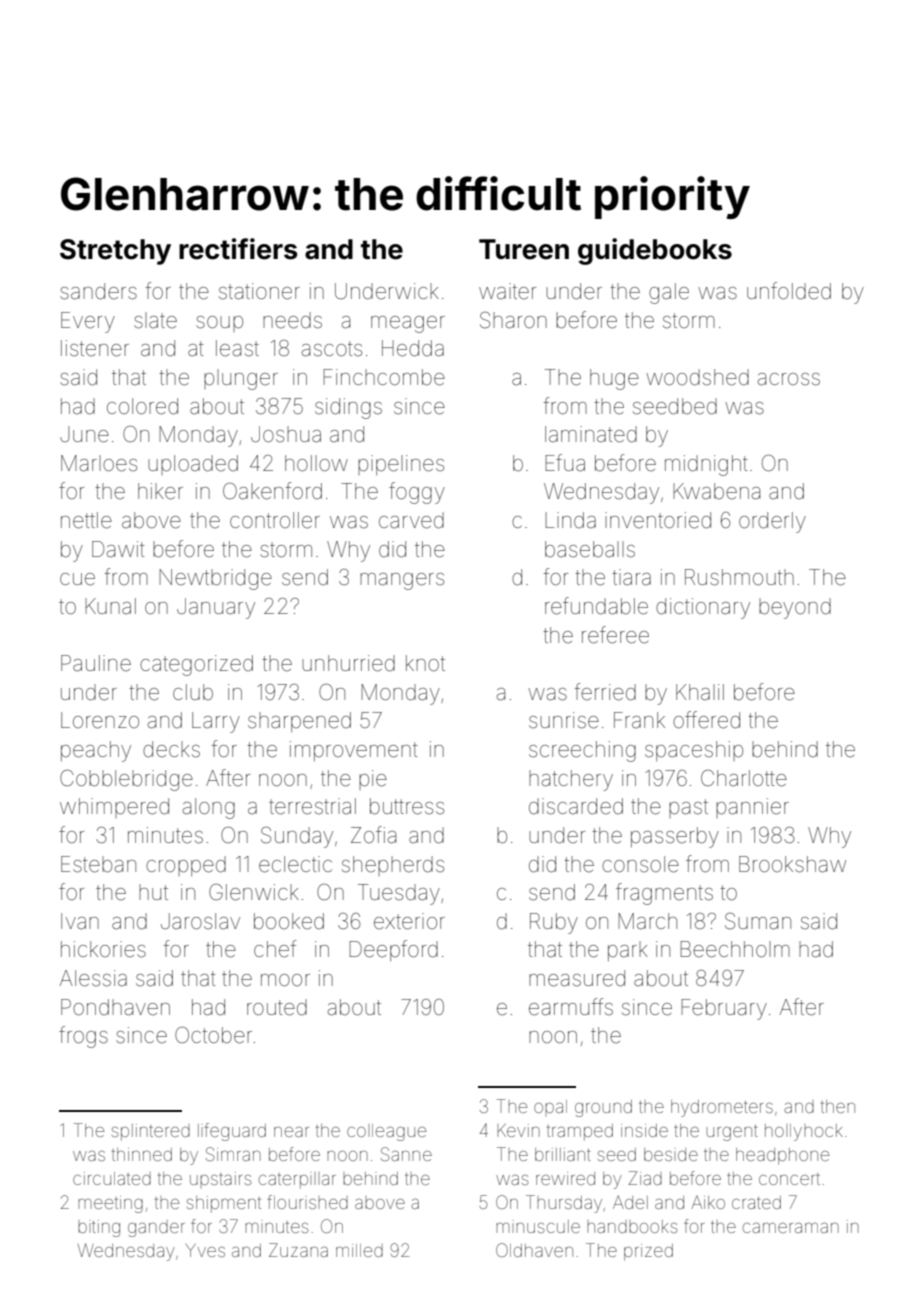 The height and width of the image is (1311, 924). I want to click on nettle, so click(86, 520).
